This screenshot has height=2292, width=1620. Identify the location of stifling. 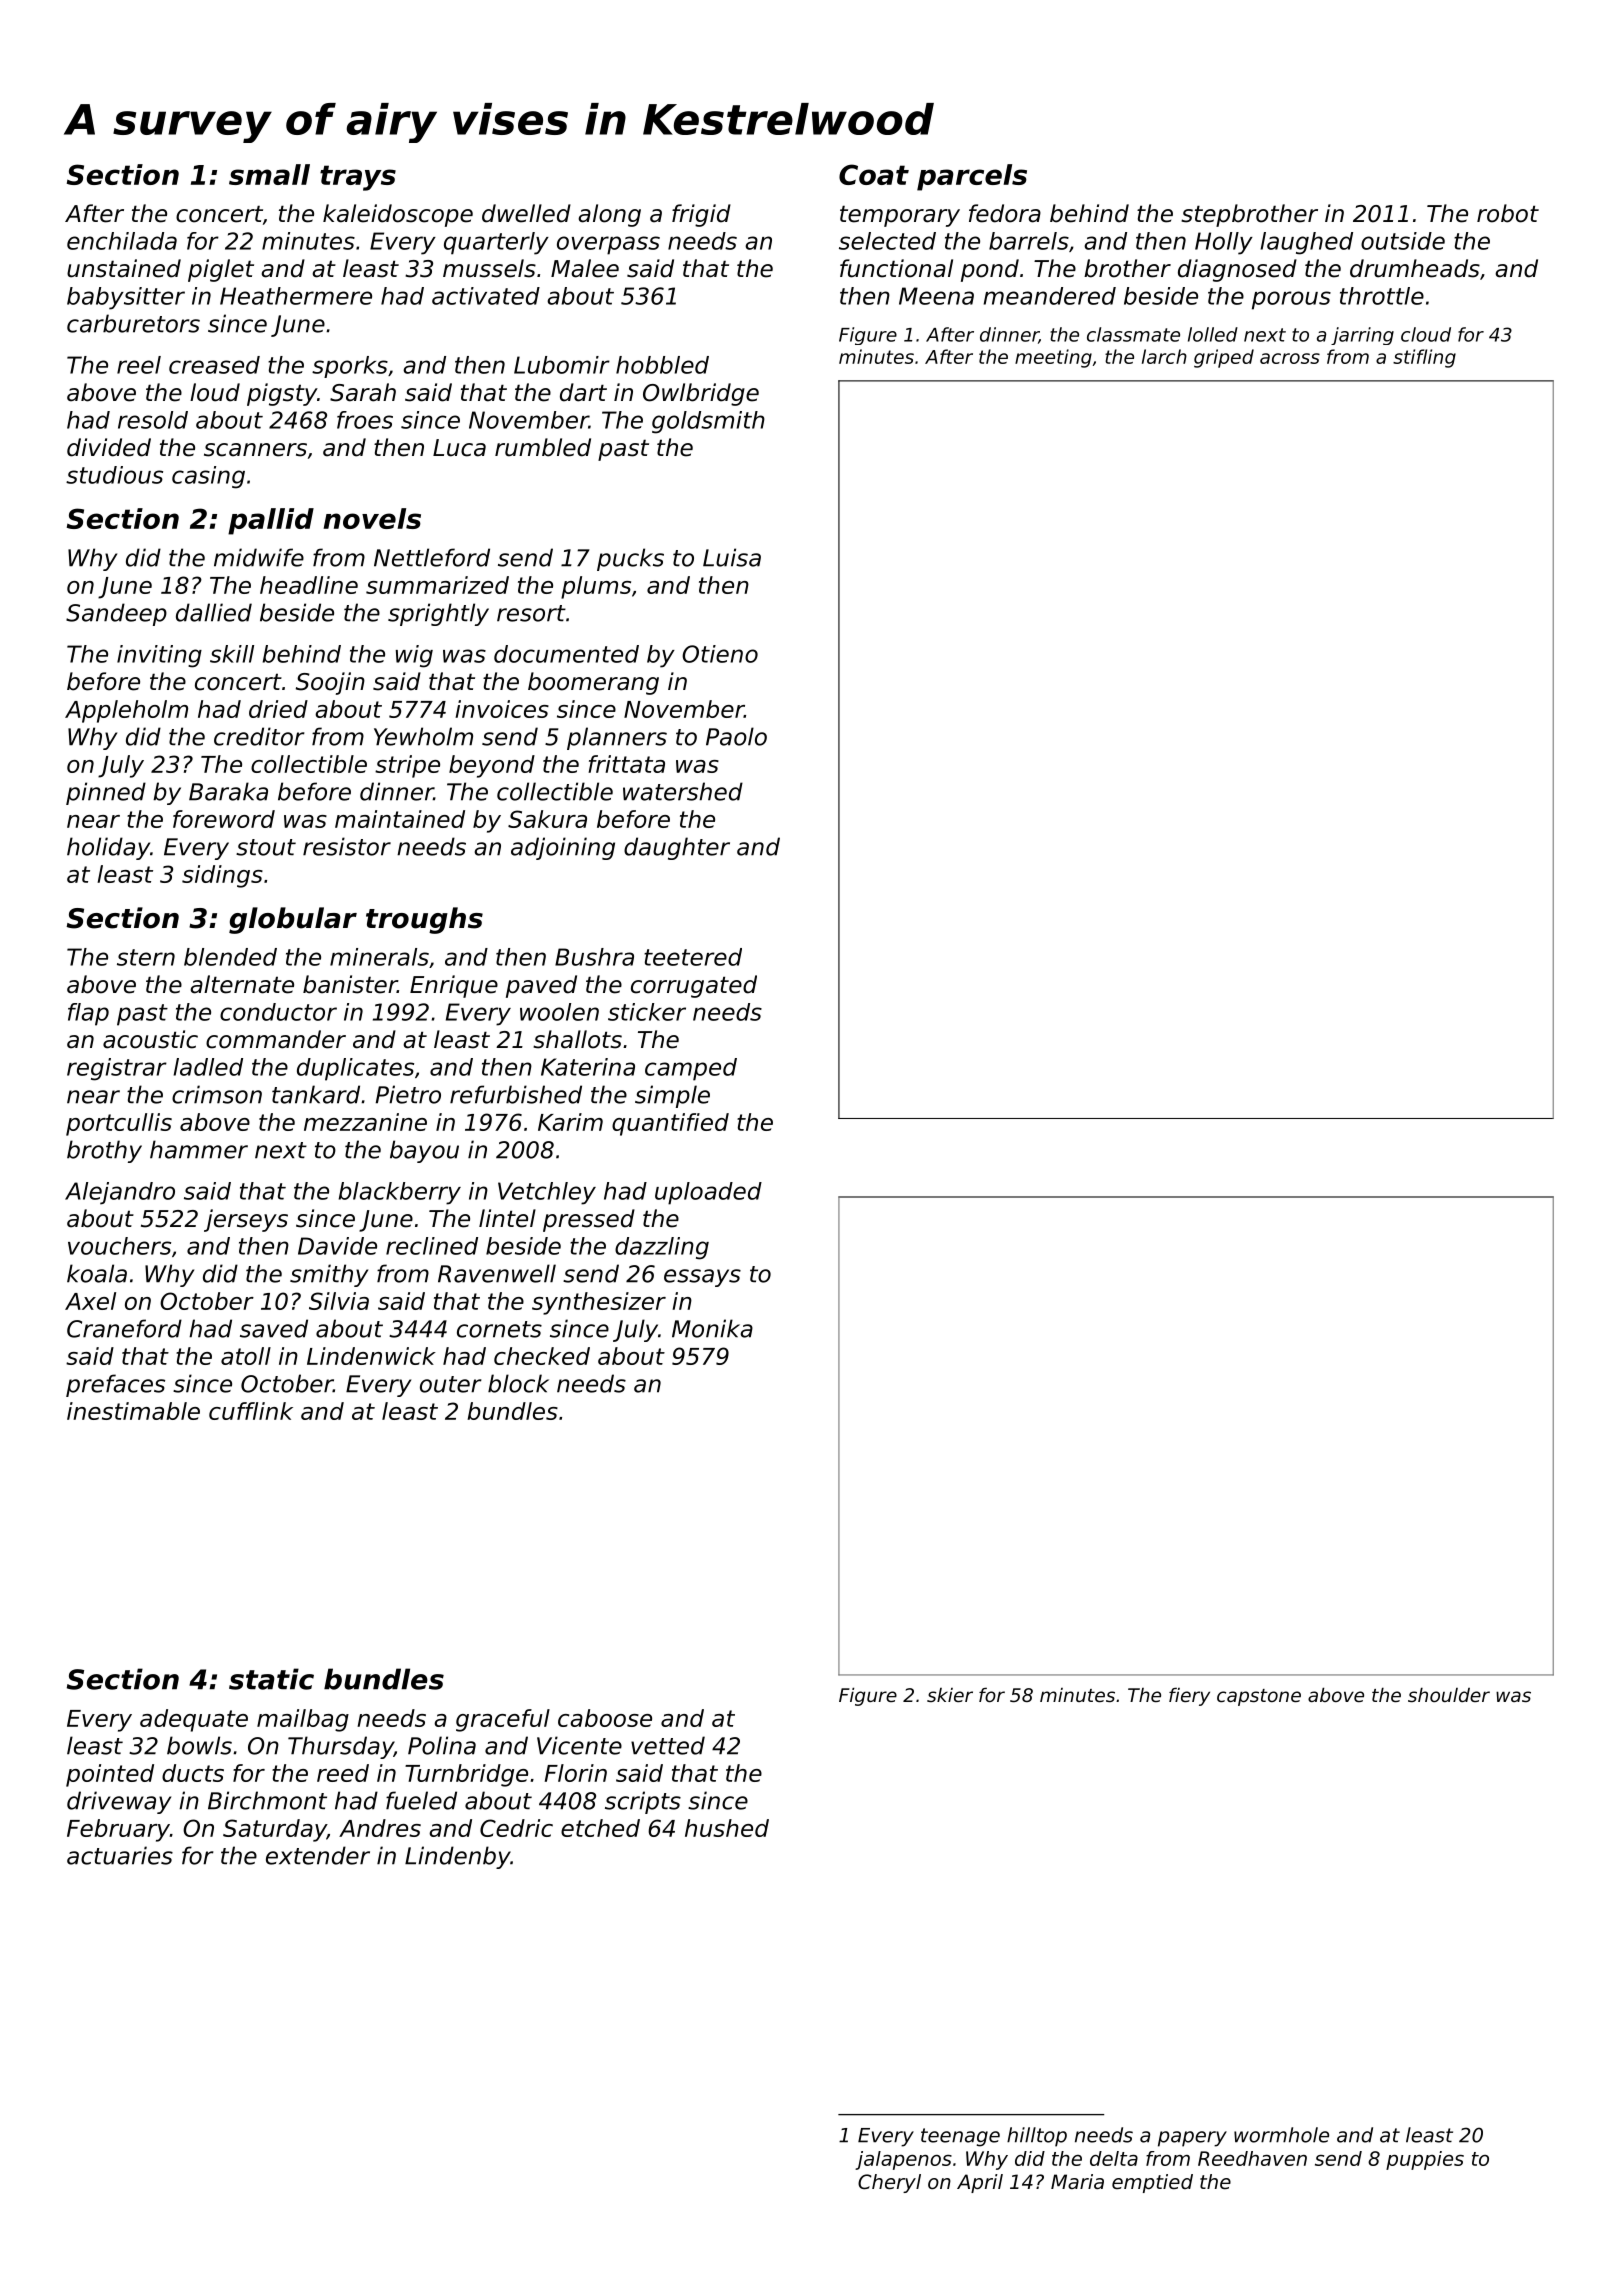
(1424, 358).
